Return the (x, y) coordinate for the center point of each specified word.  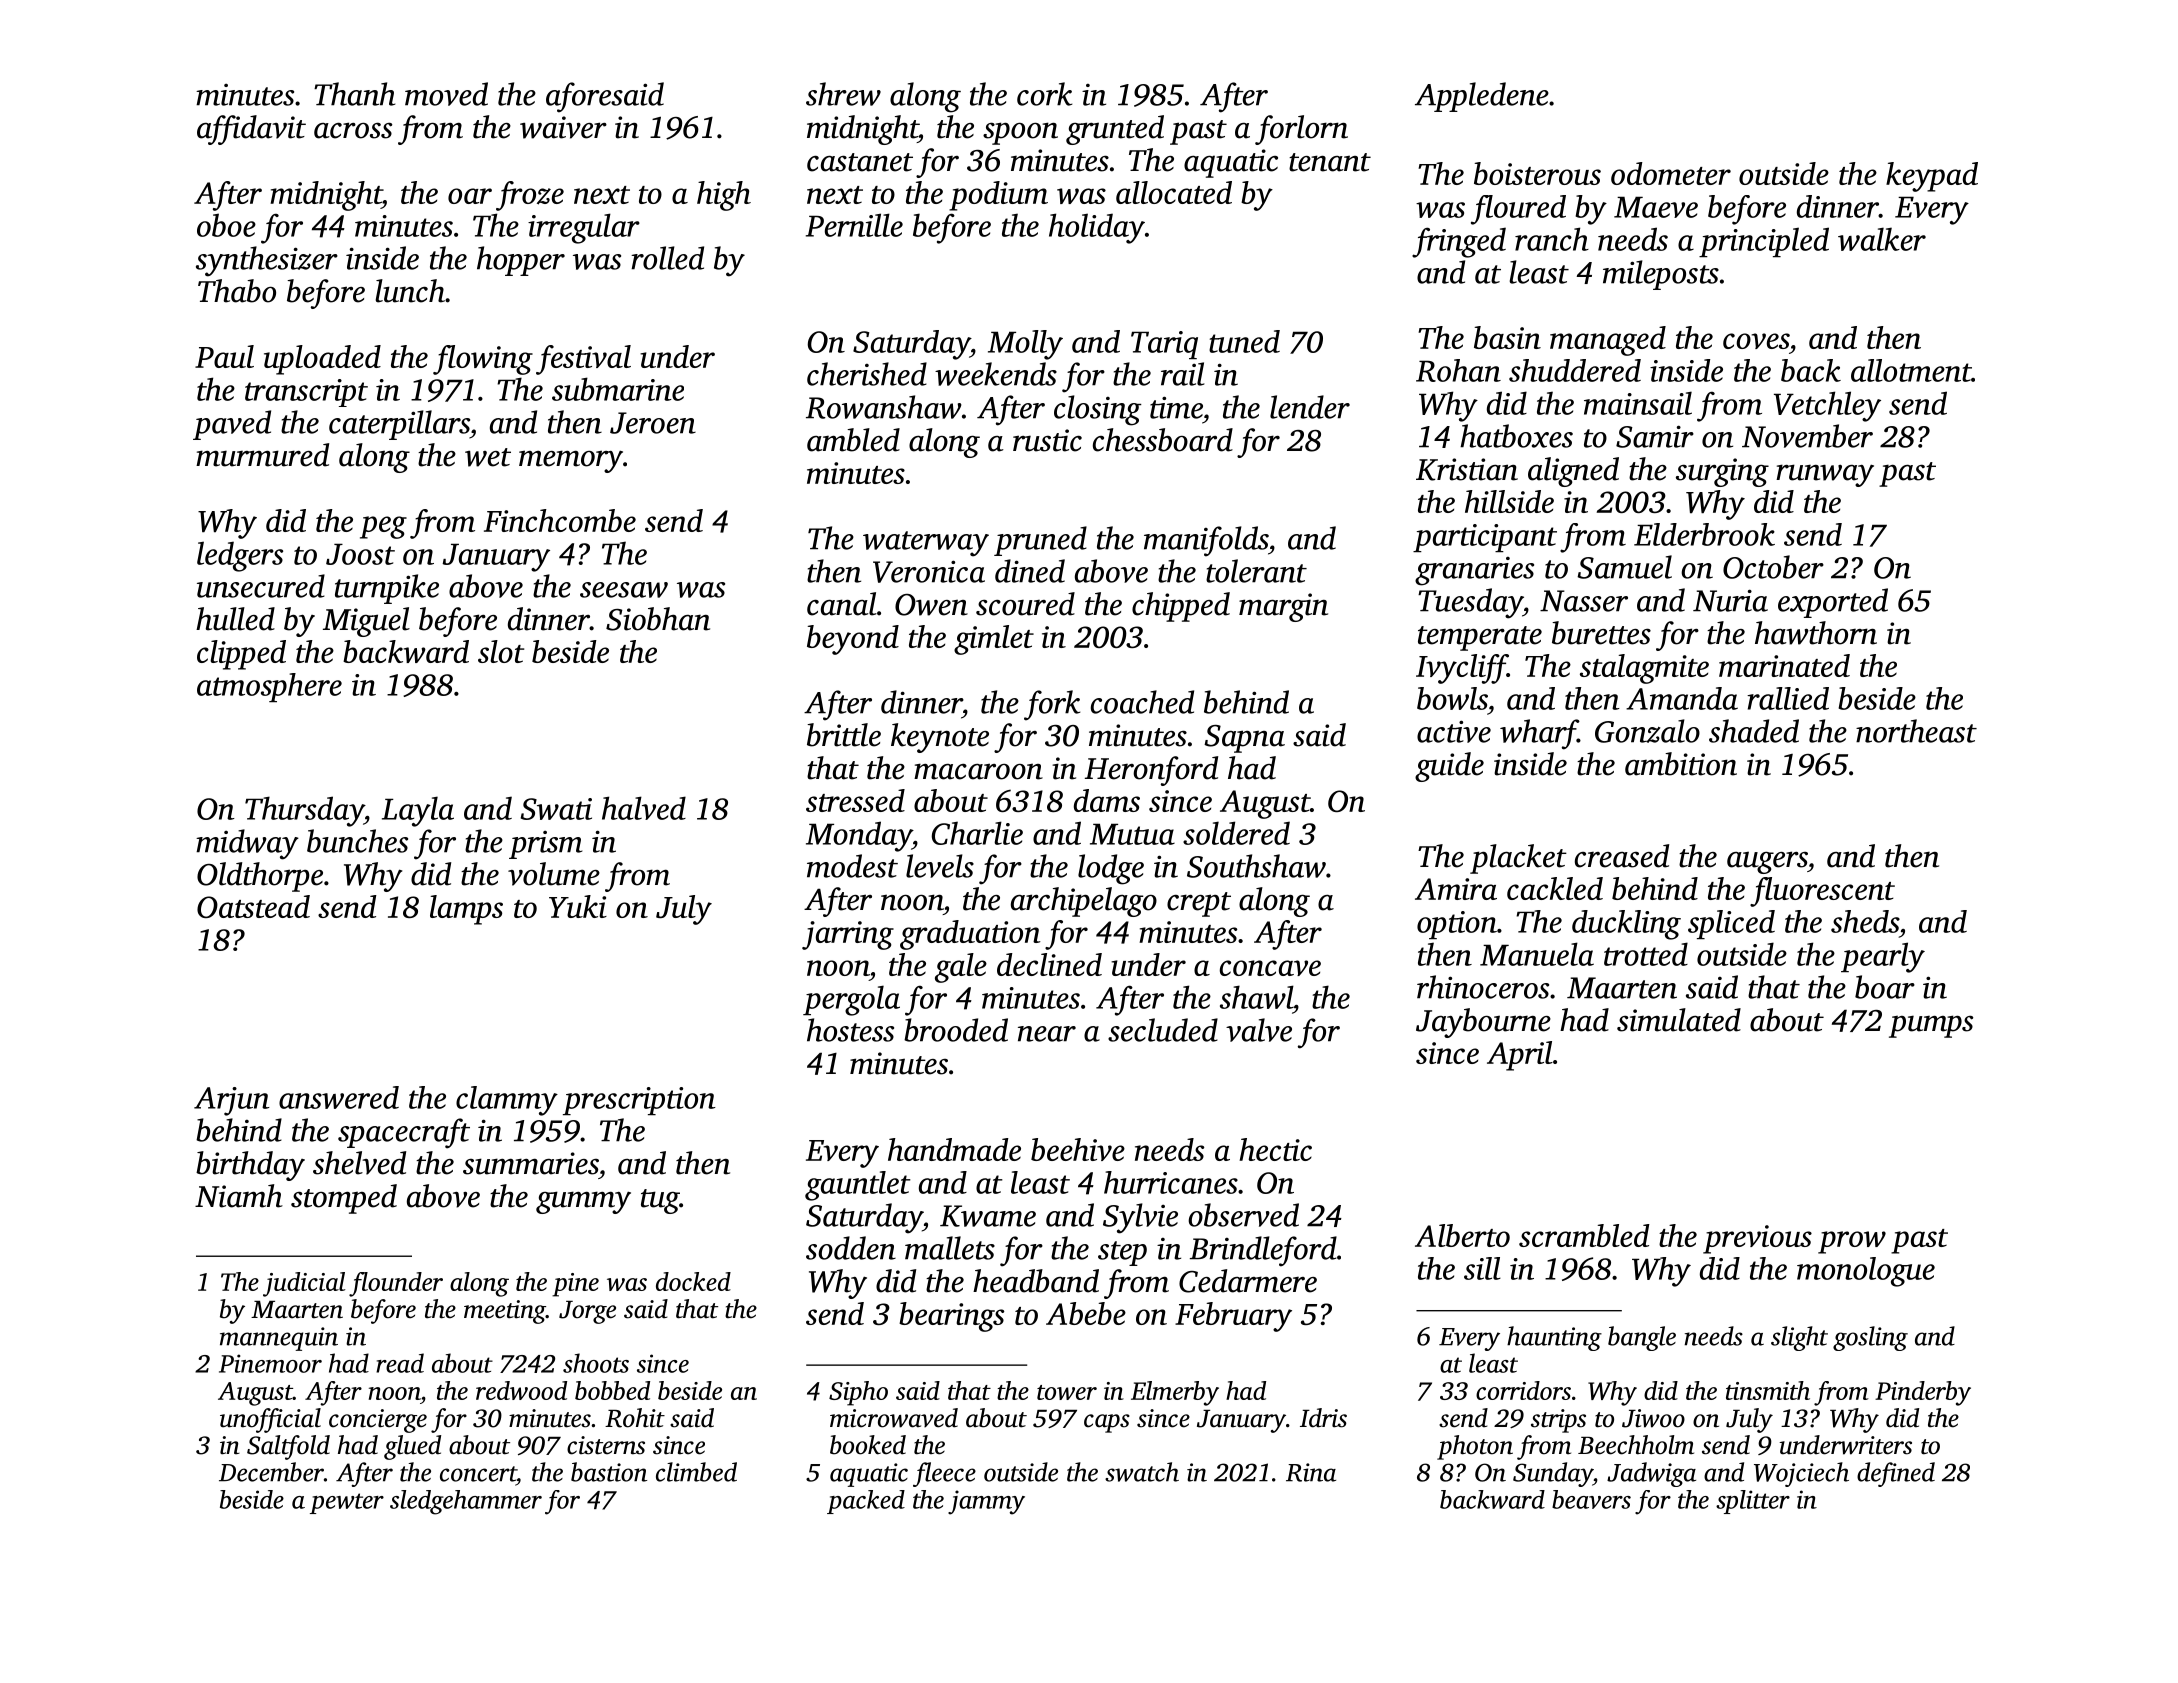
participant (1485, 538)
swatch (1142, 1472)
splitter (1753, 1502)
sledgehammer (466, 1502)
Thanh (354, 94)
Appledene (1482, 97)
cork (1044, 94)
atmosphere (269, 687)
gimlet (994, 640)
